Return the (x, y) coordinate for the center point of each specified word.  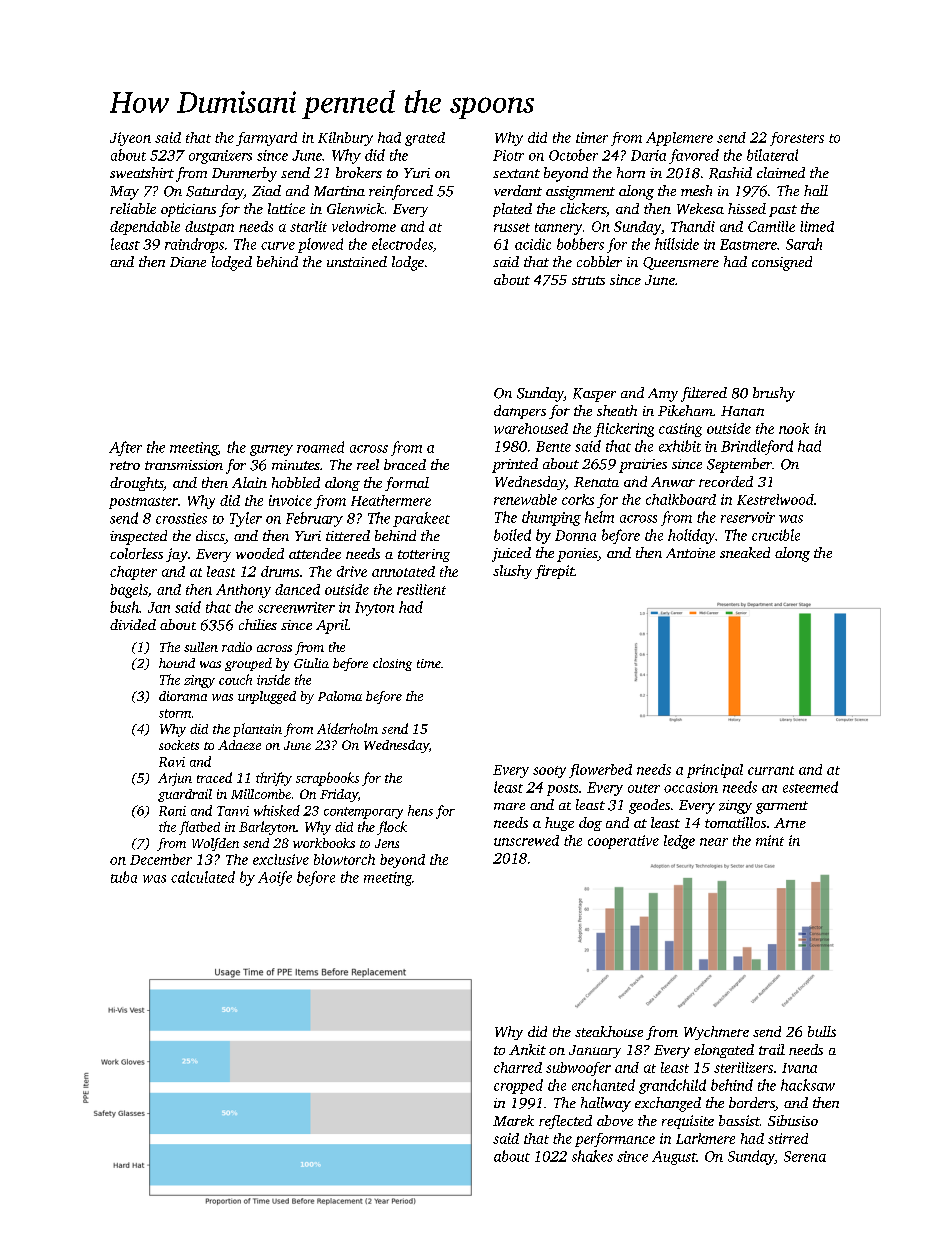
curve (278, 246)
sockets (179, 745)
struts (588, 280)
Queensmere (681, 263)
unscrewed (526, 840)
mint (770, 840)
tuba (124, 877)
